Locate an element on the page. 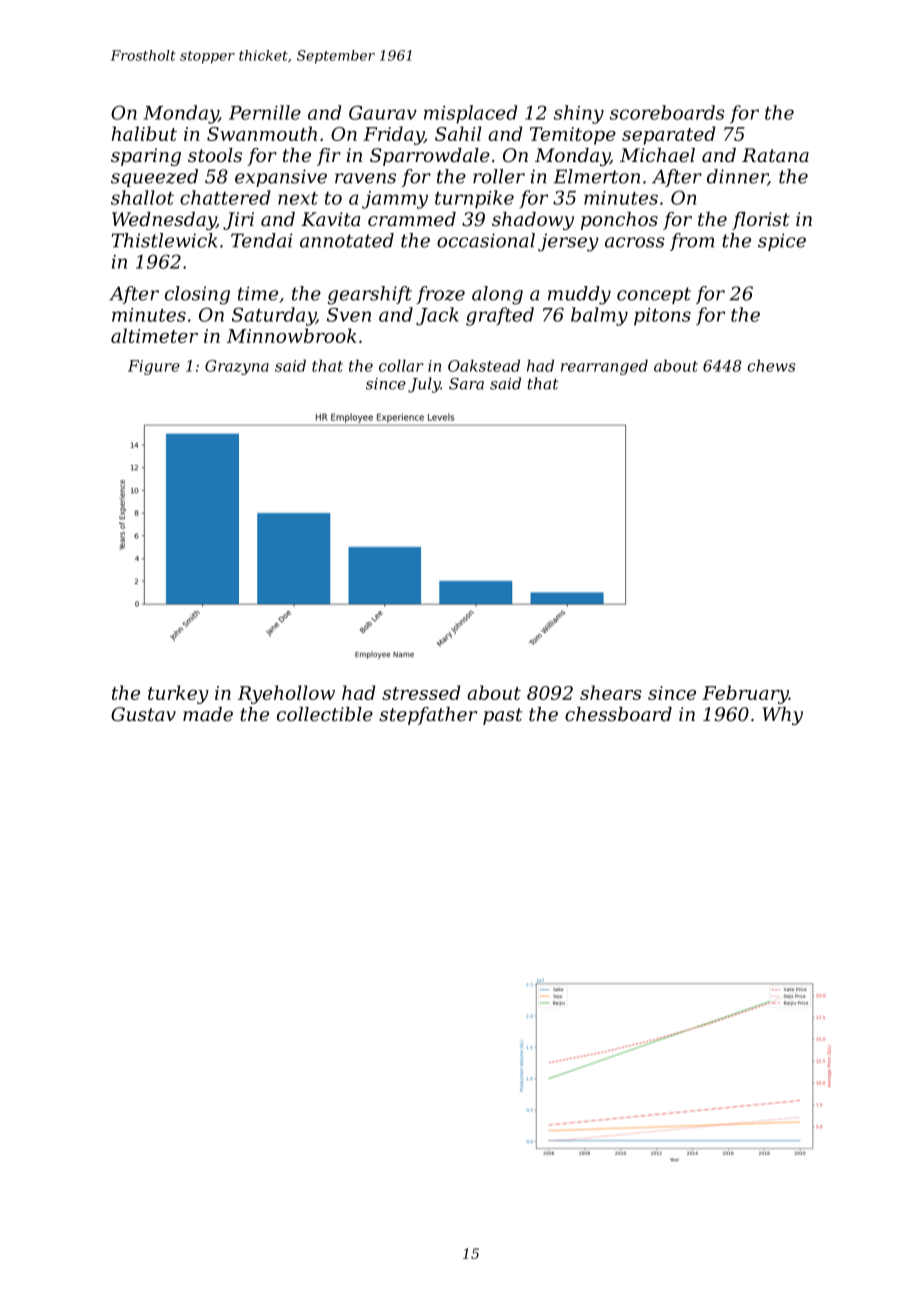  fir is located at coordinates (329, 157).
